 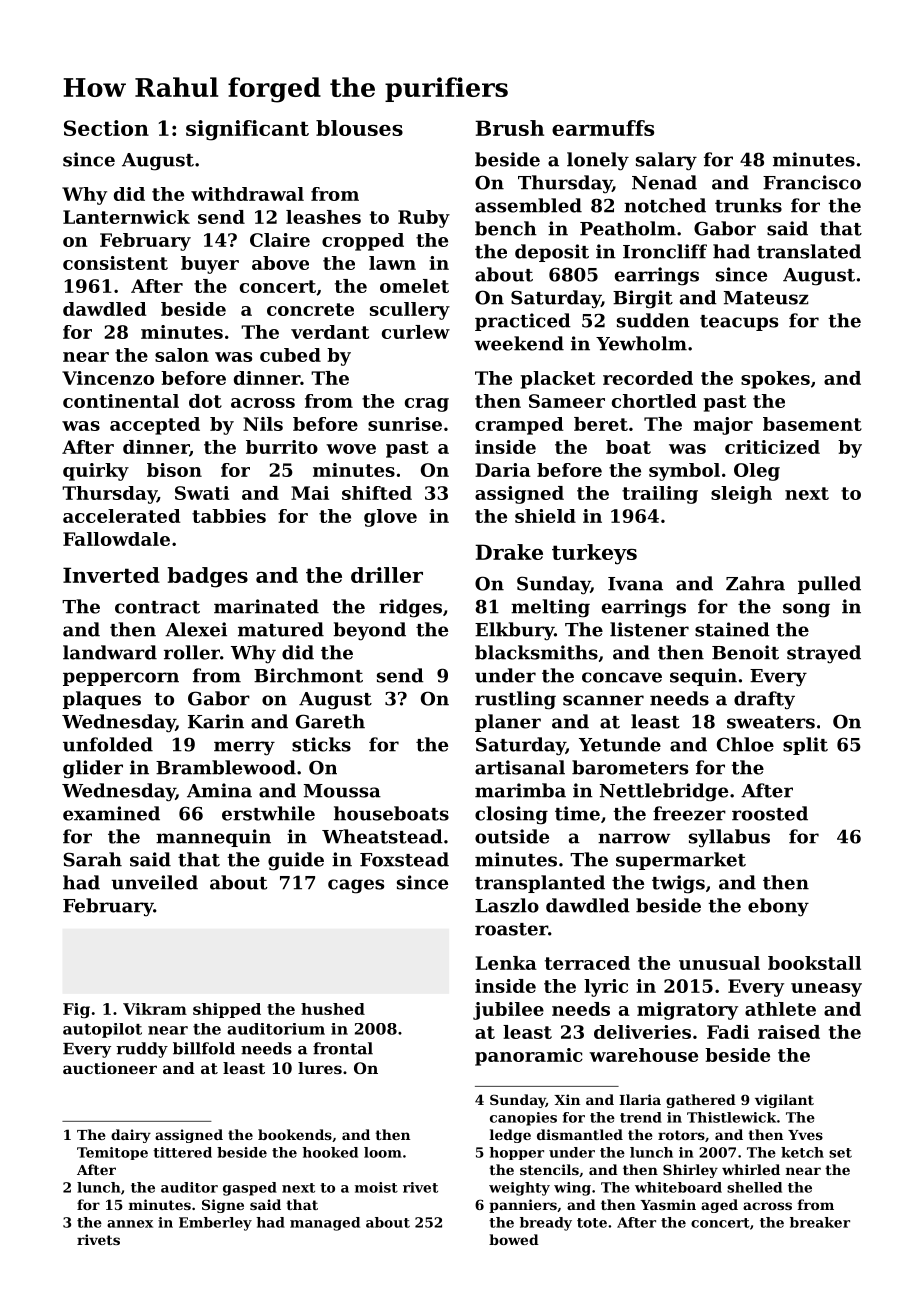 I want to click on Nenad, so click(x=664, y=182).
